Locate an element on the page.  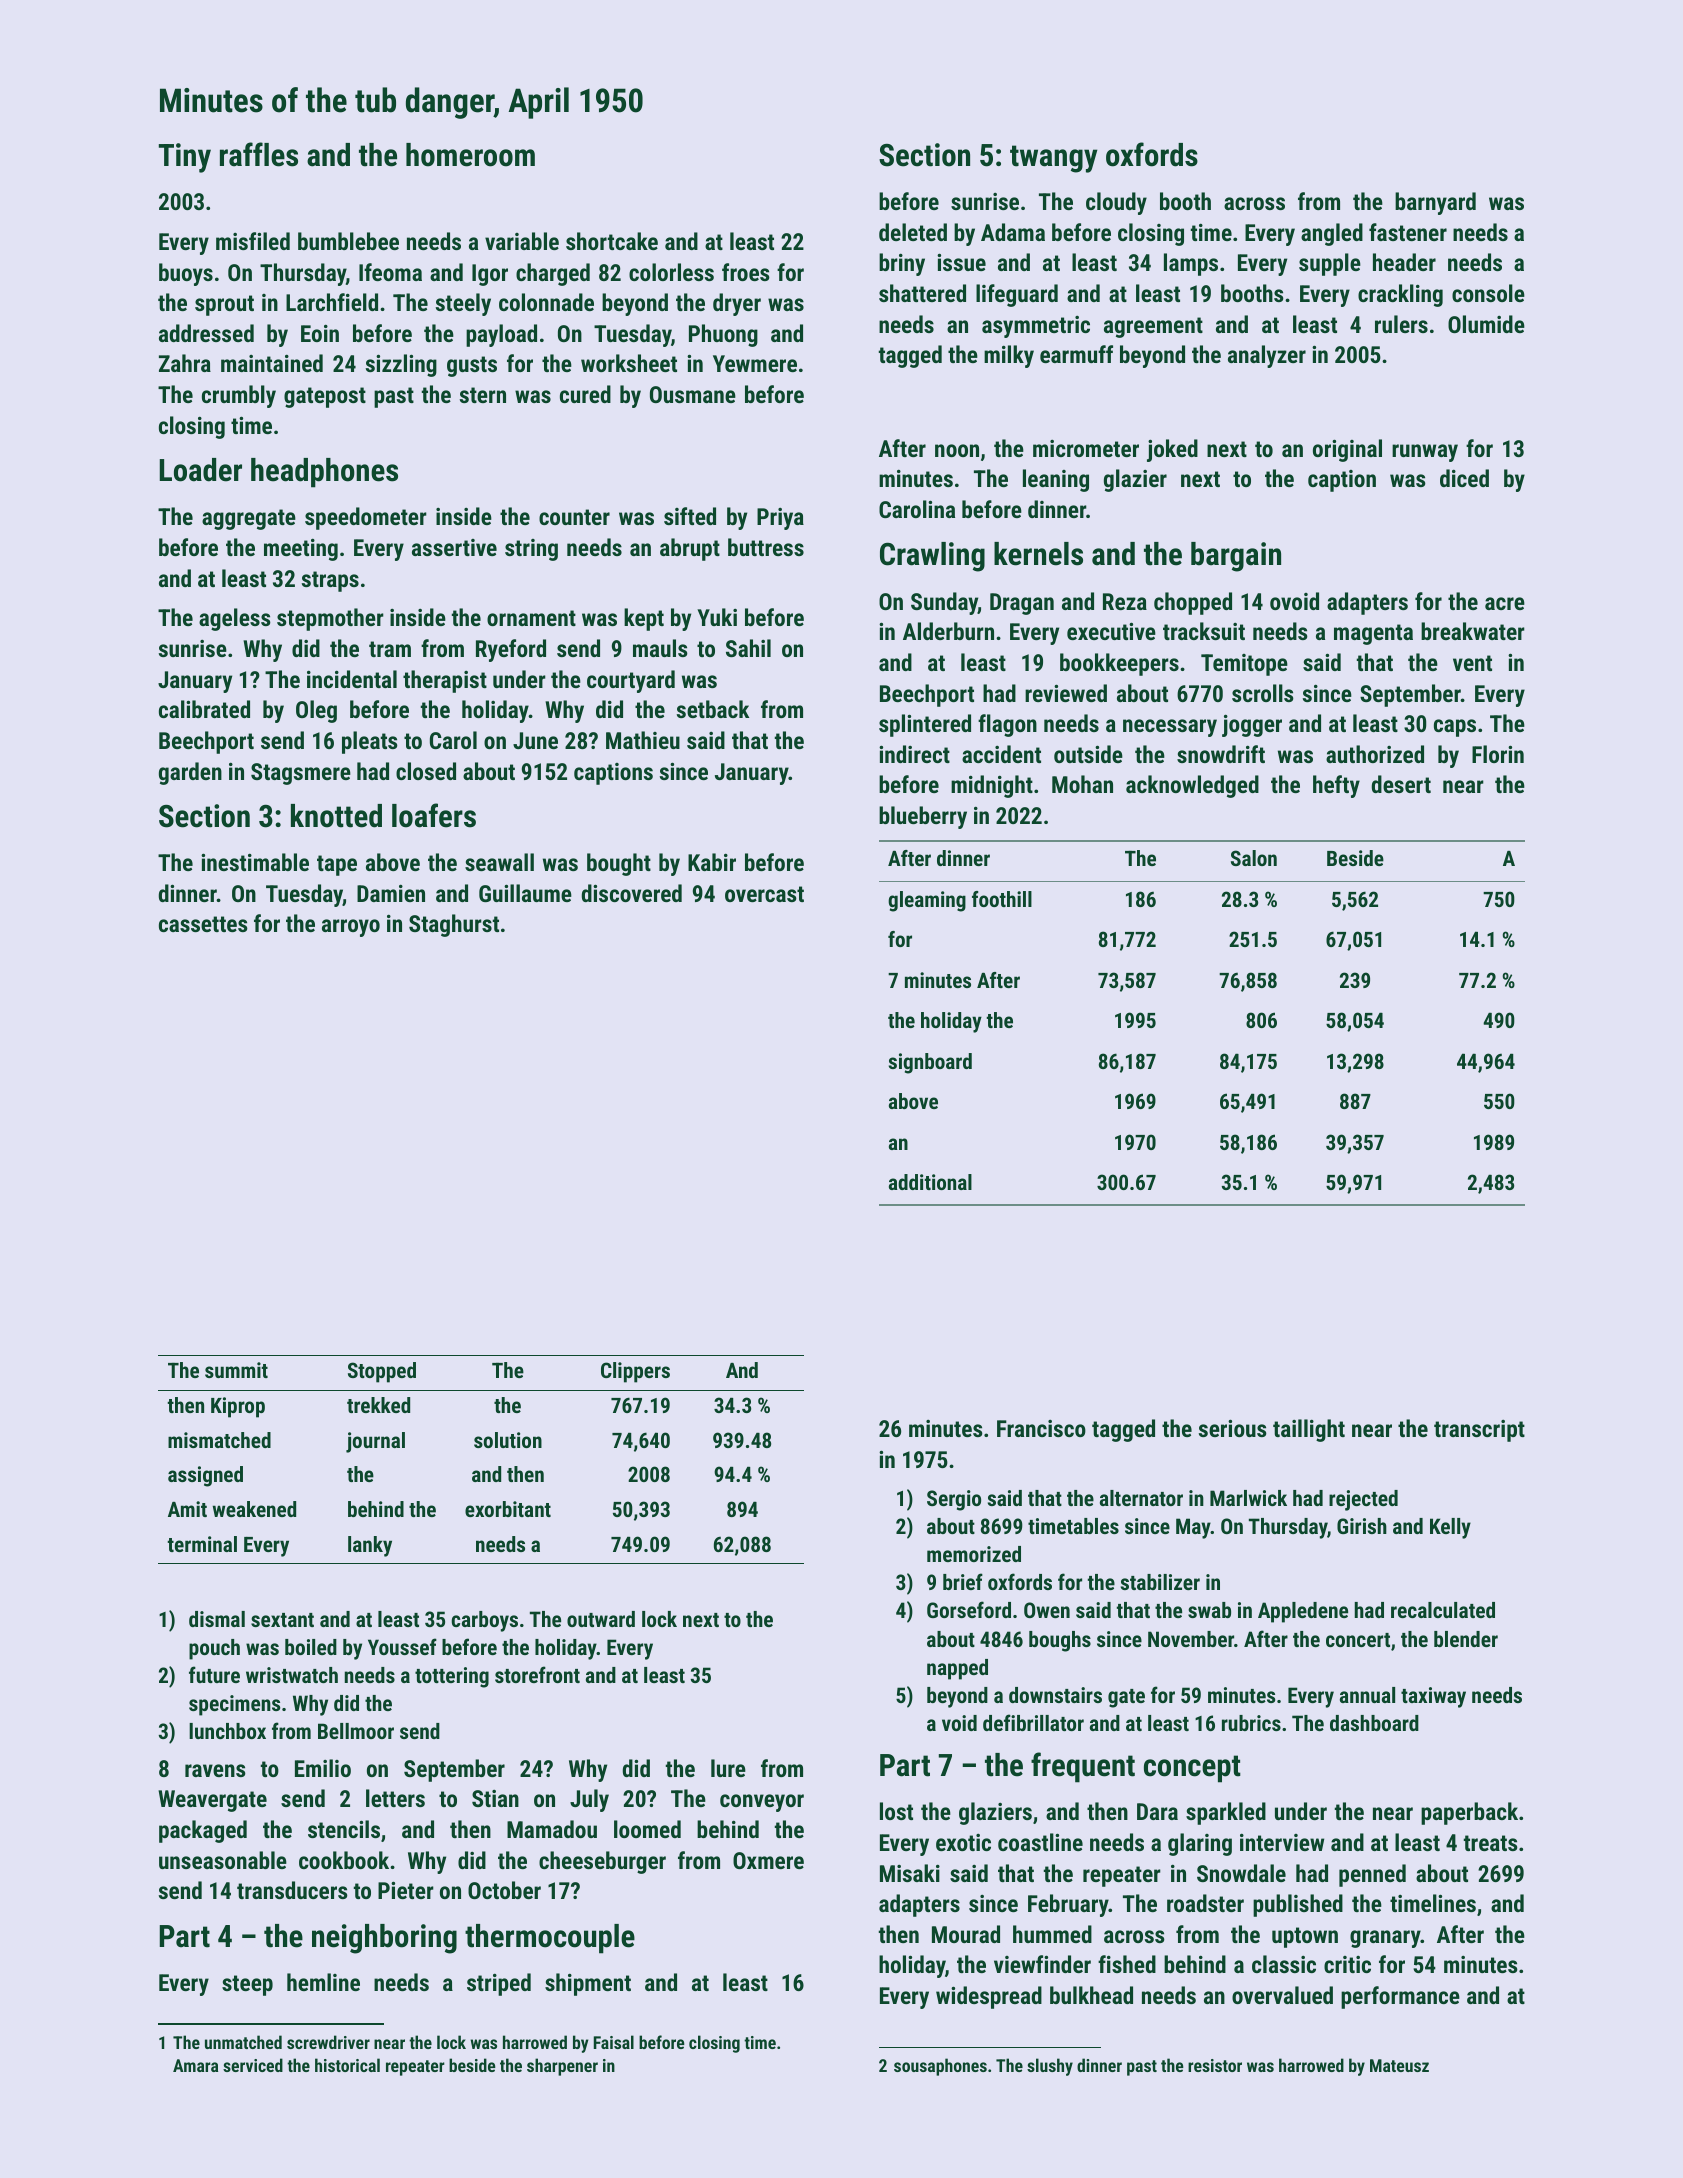
bumblebee is located at coordinates (348, 241).
